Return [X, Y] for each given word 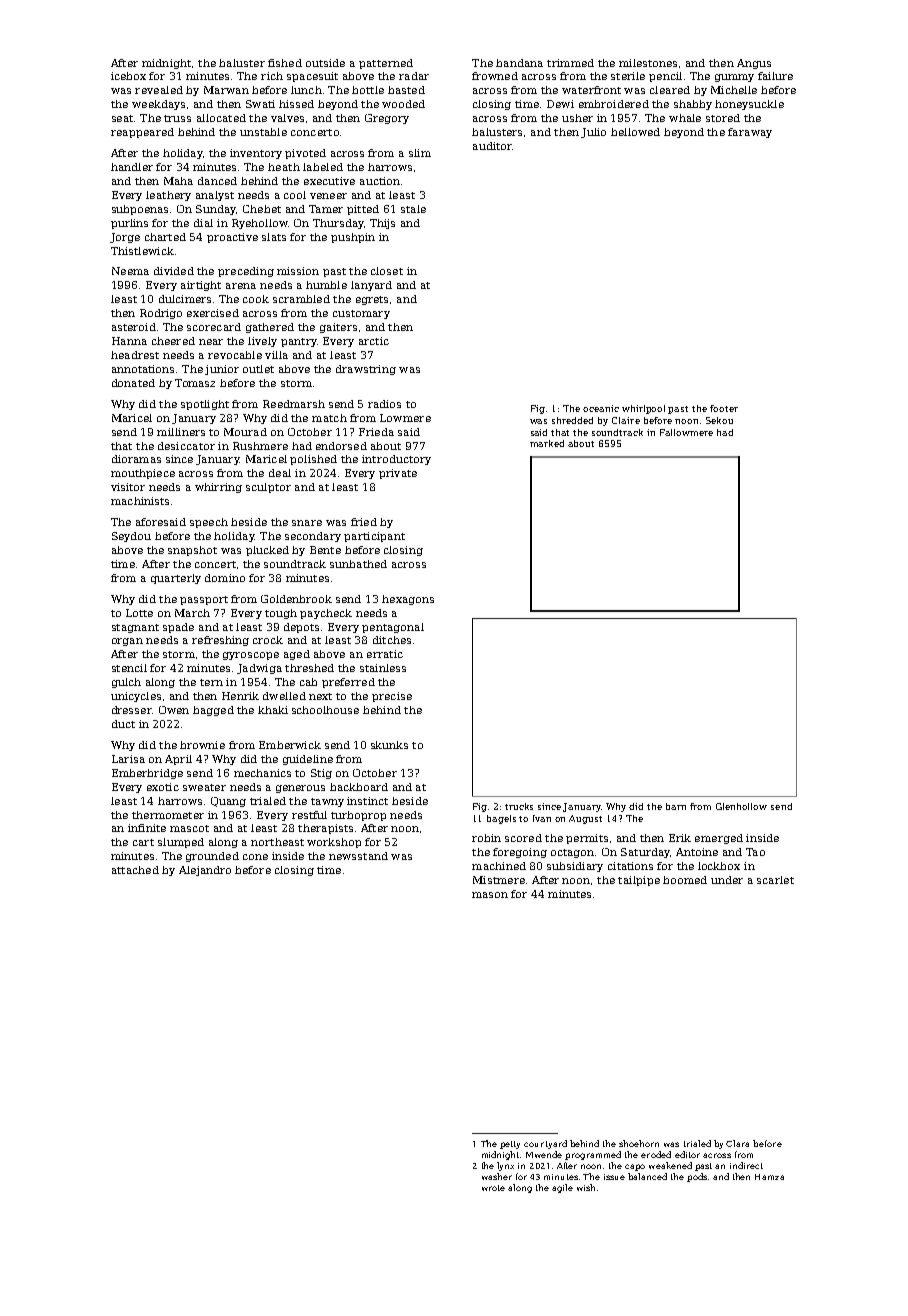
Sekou [719, 420]
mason [490, 895]
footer [724, 408]
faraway [750, 133]
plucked [267, 551]
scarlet [775, 880]
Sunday [216, 210]
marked [547, 443]
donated [133, 383]
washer [497, 1176]
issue [614, 1177]
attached [135, 870]
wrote [493, 1188]
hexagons [408, 600]
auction [380, 181]
